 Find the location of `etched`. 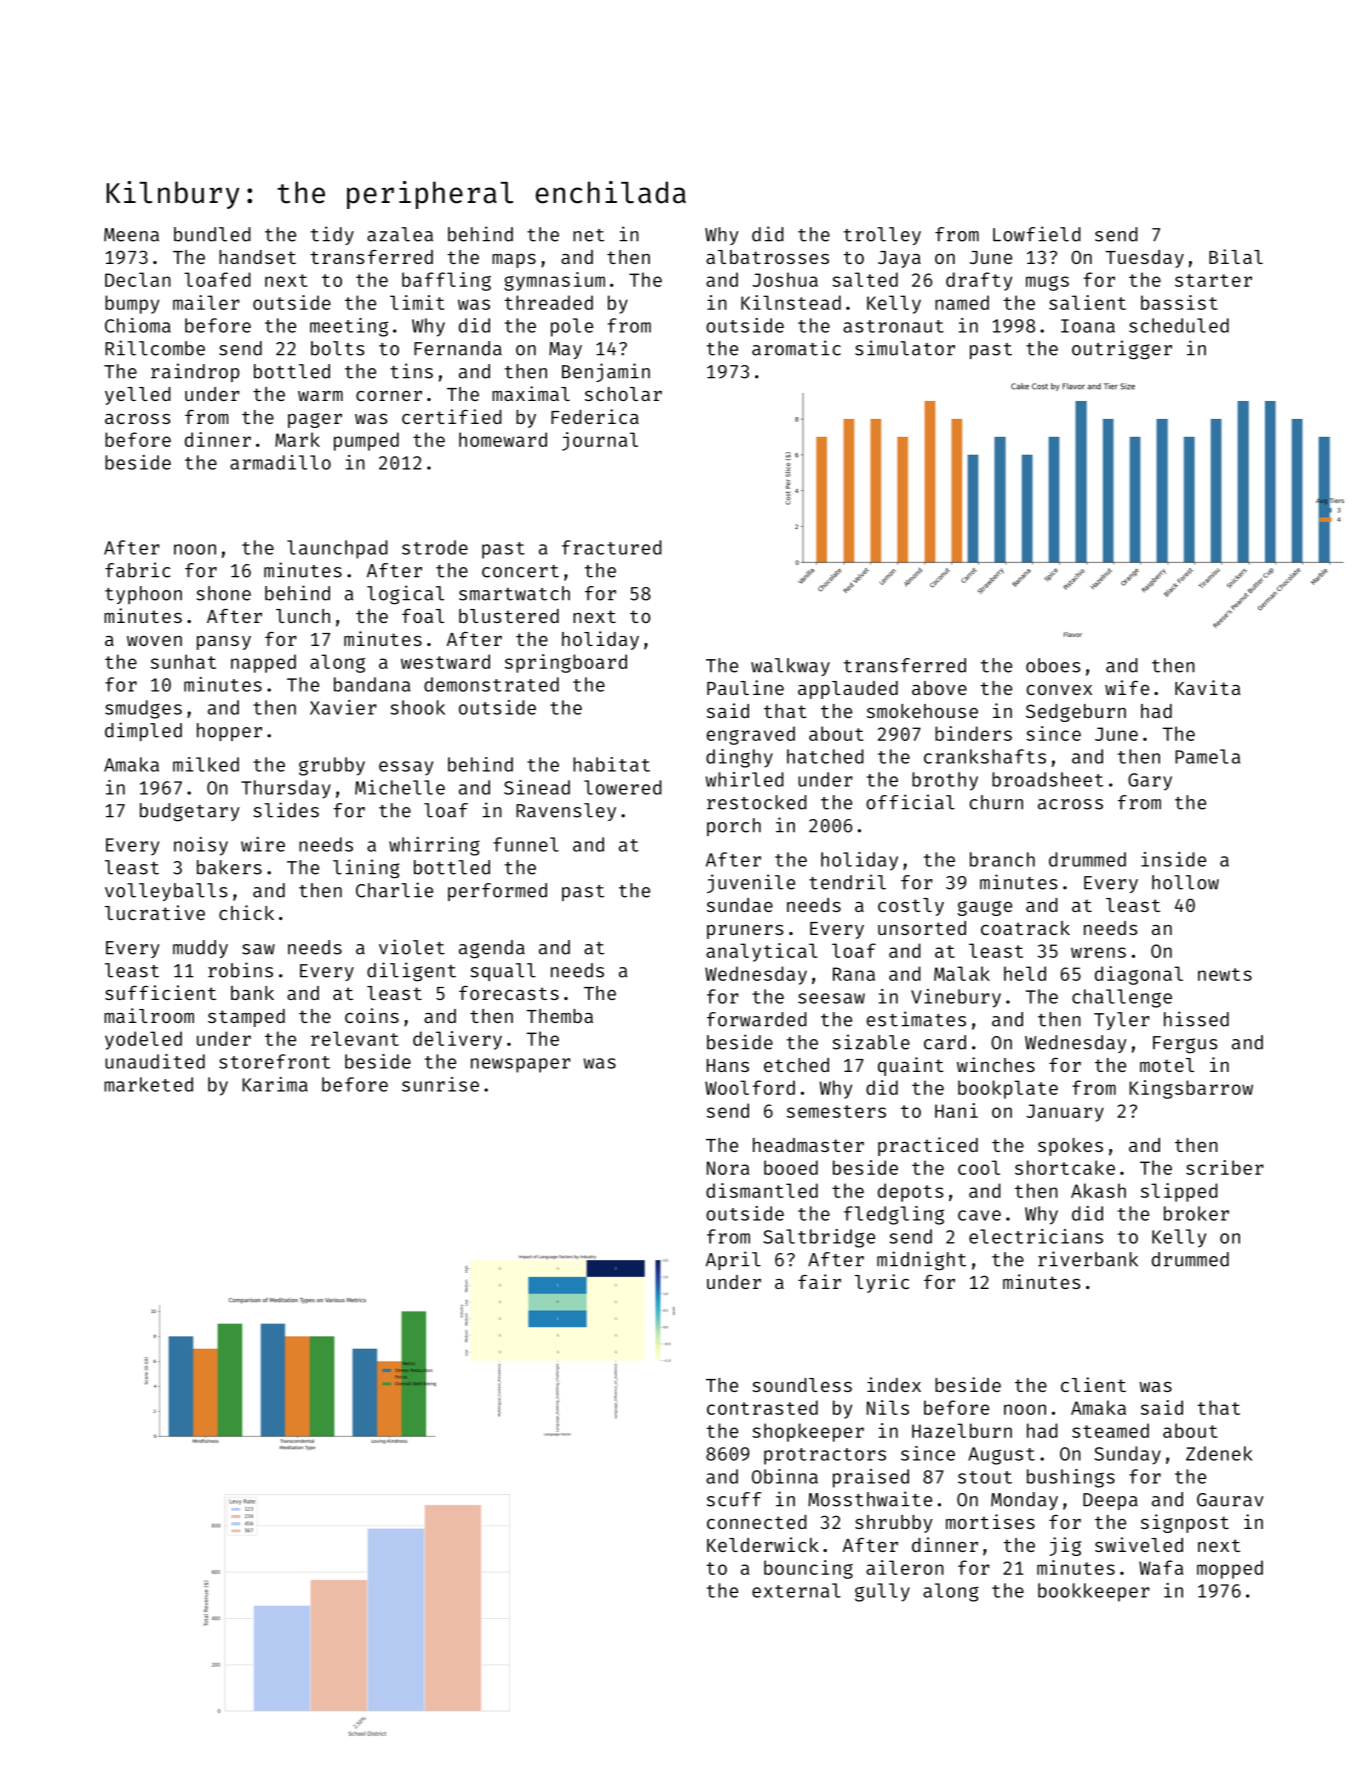

etched is located at coordinates (796, 1065).
